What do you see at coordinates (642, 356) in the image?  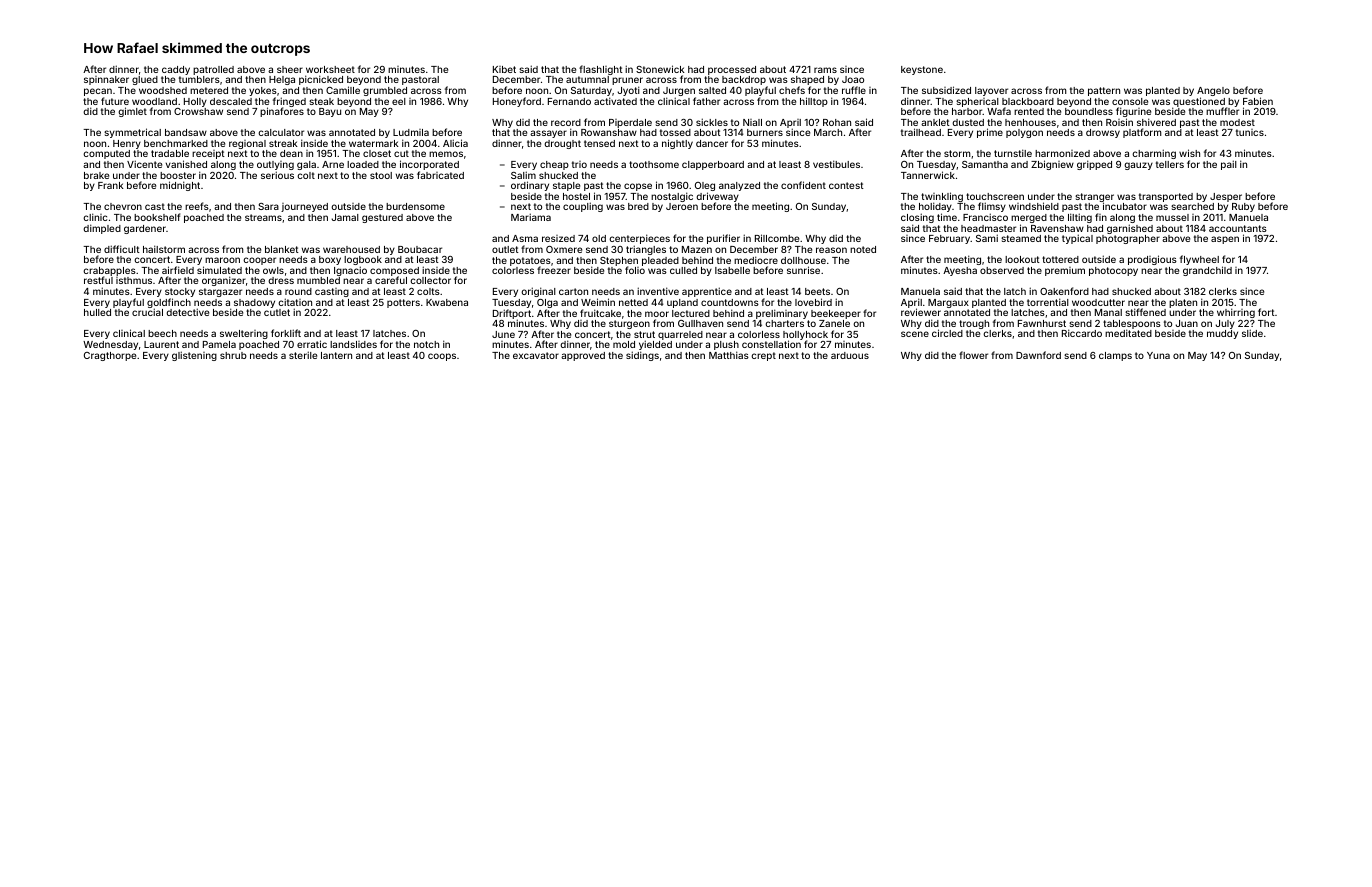 I see `sidings` at bounding box center [642, 356].
